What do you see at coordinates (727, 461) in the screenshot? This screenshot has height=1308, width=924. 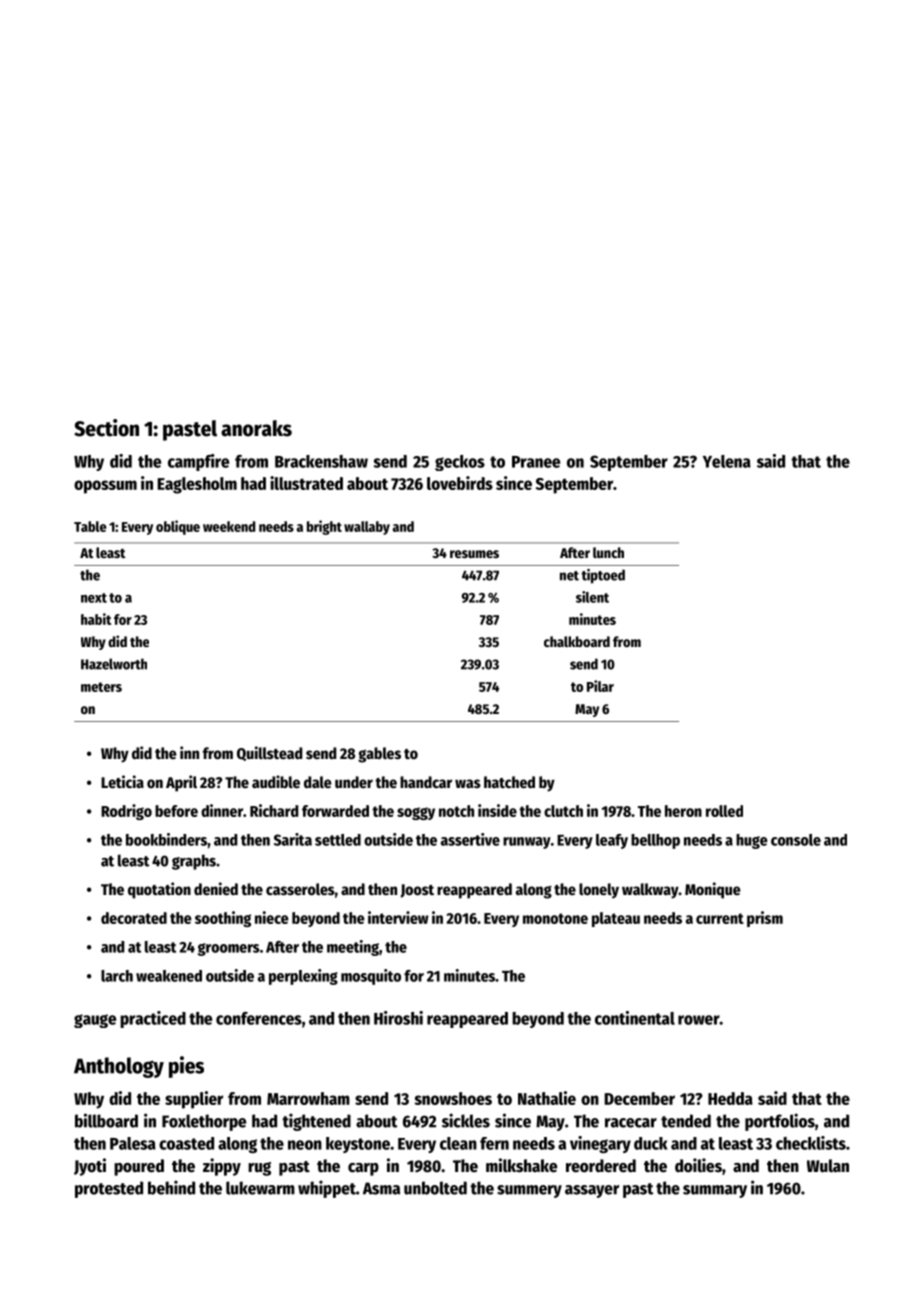 I see `Yelena` at bounding box center [727, 461].
